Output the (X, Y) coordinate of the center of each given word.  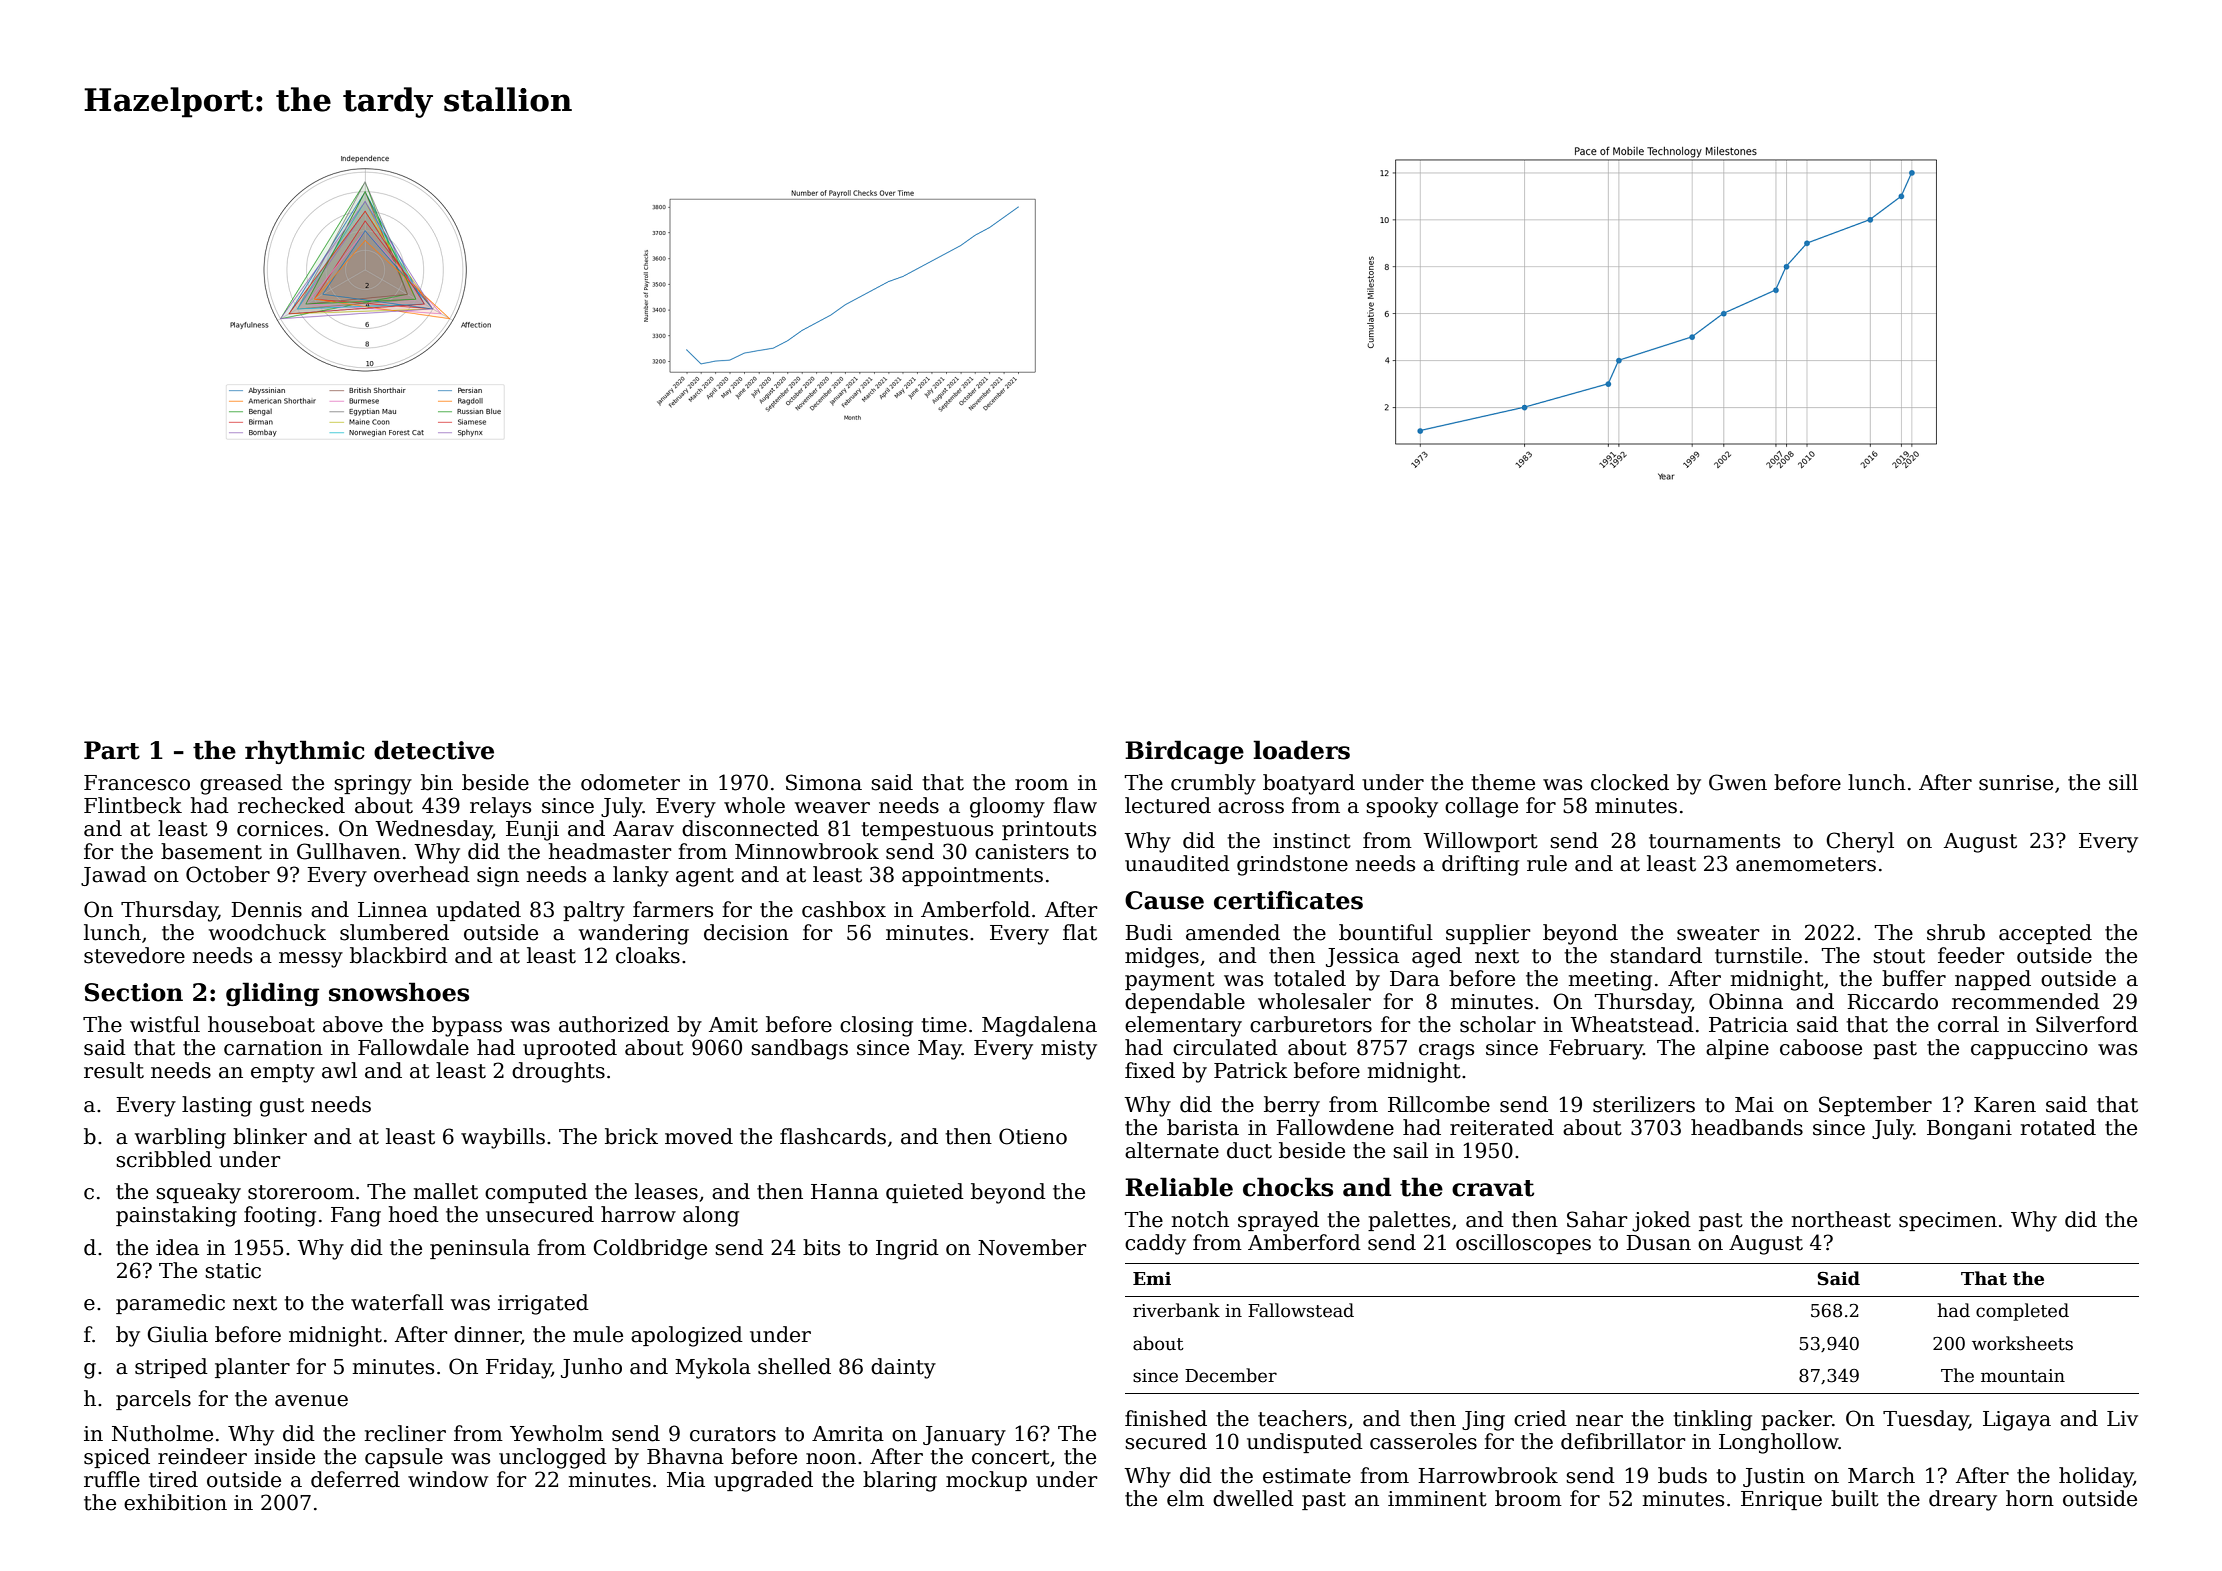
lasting (217, 1106)
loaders (1301, 750)
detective (434, 750)
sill (2123, 782)
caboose (1821, 1047)
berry (1292, 1106)
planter (252, 1368)
